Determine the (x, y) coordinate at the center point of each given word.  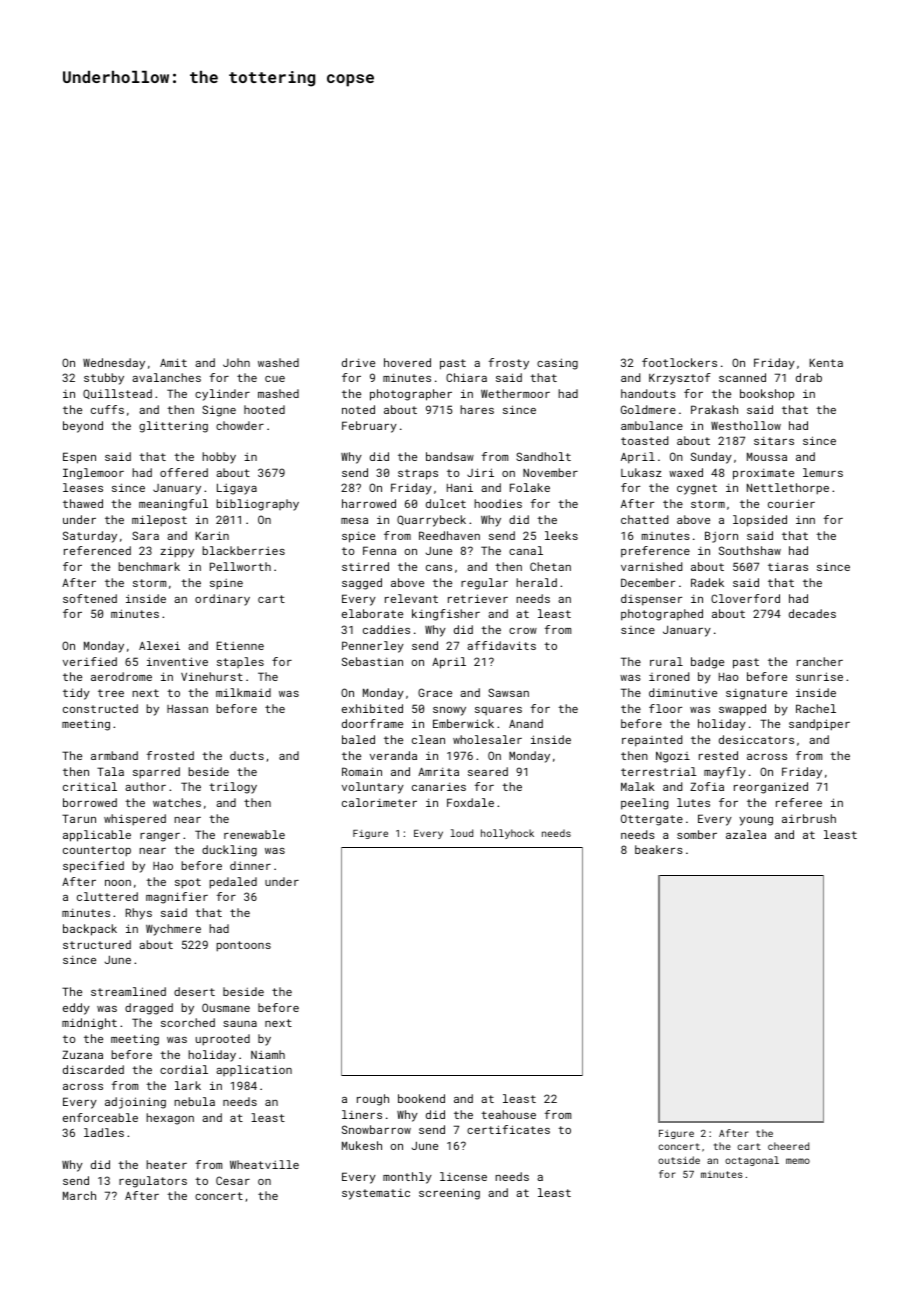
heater (166, 1164)
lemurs (823, 472)
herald (536, 582)
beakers (659, 849)
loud (462, 833)
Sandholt (543, 456)
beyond (83, 427)
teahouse (508, 1114)
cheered (788, 1146)
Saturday (90, 537)
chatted (644, 519)
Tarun (79, 818)
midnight (89, 1024)
